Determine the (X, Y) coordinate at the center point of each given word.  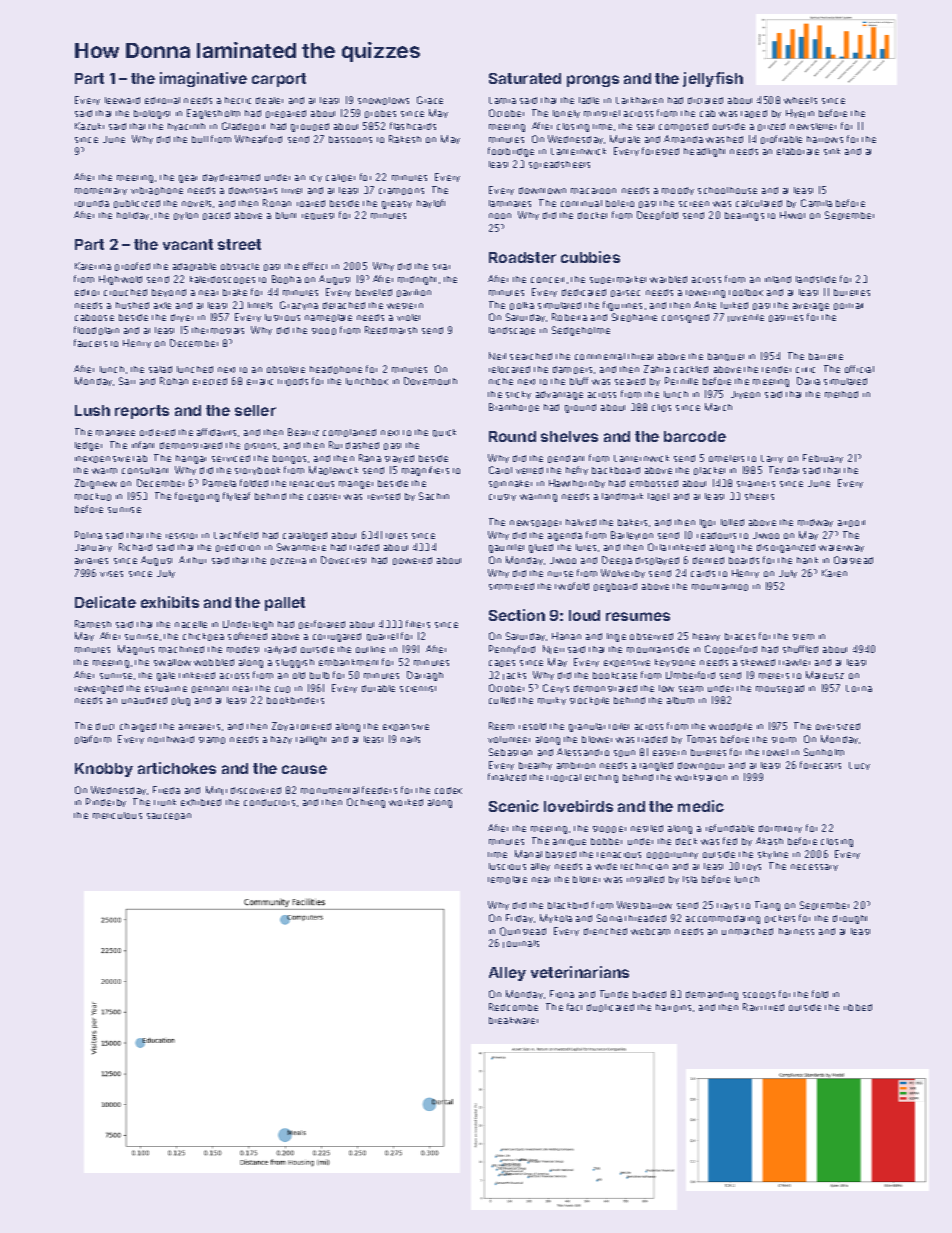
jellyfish (713, 79)
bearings (744, 216)
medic (701, 806)
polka (522, 306)
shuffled (800, 649)
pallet (285, 604)
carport (279, 80)
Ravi (752, 1007)
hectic (238, 100)
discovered (256, 790)
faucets (90, 343)
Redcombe (513, 1007)
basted (561, 854)
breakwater (513, 1020)
